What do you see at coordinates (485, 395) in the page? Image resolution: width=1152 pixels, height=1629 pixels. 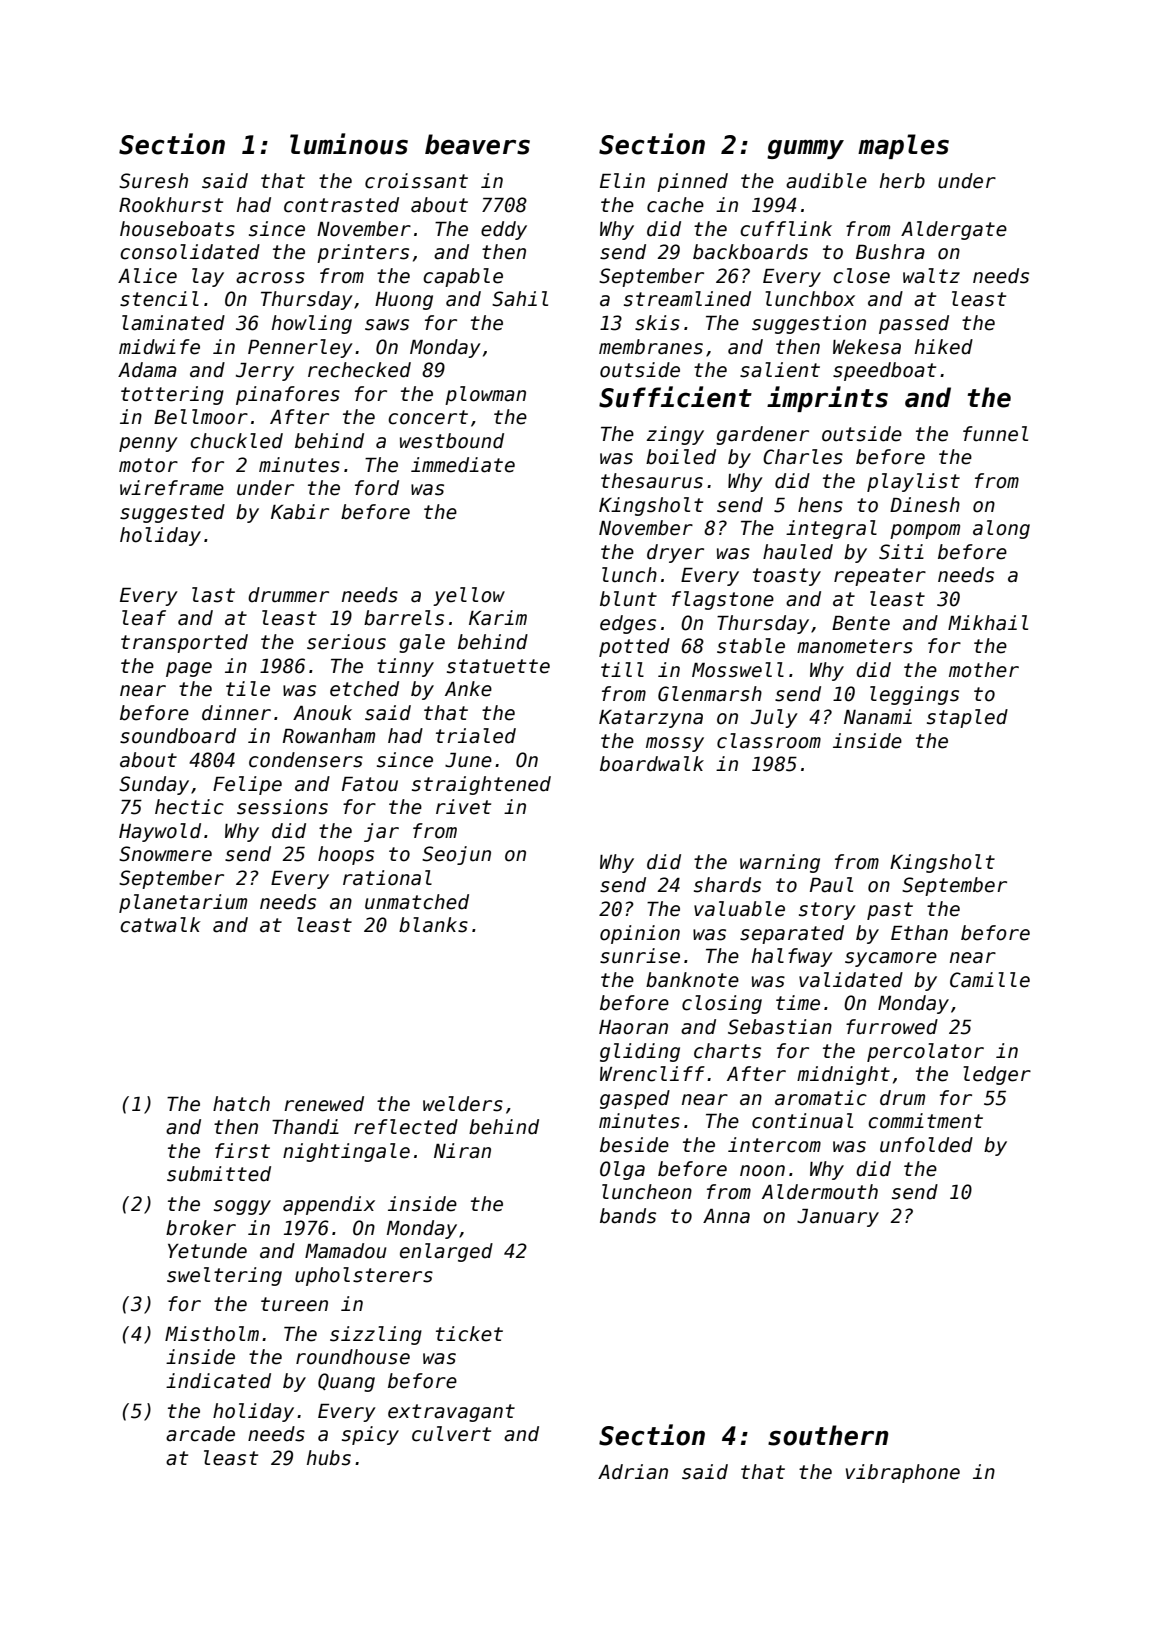 I see `plowman` at bounding box center [485, 395].
